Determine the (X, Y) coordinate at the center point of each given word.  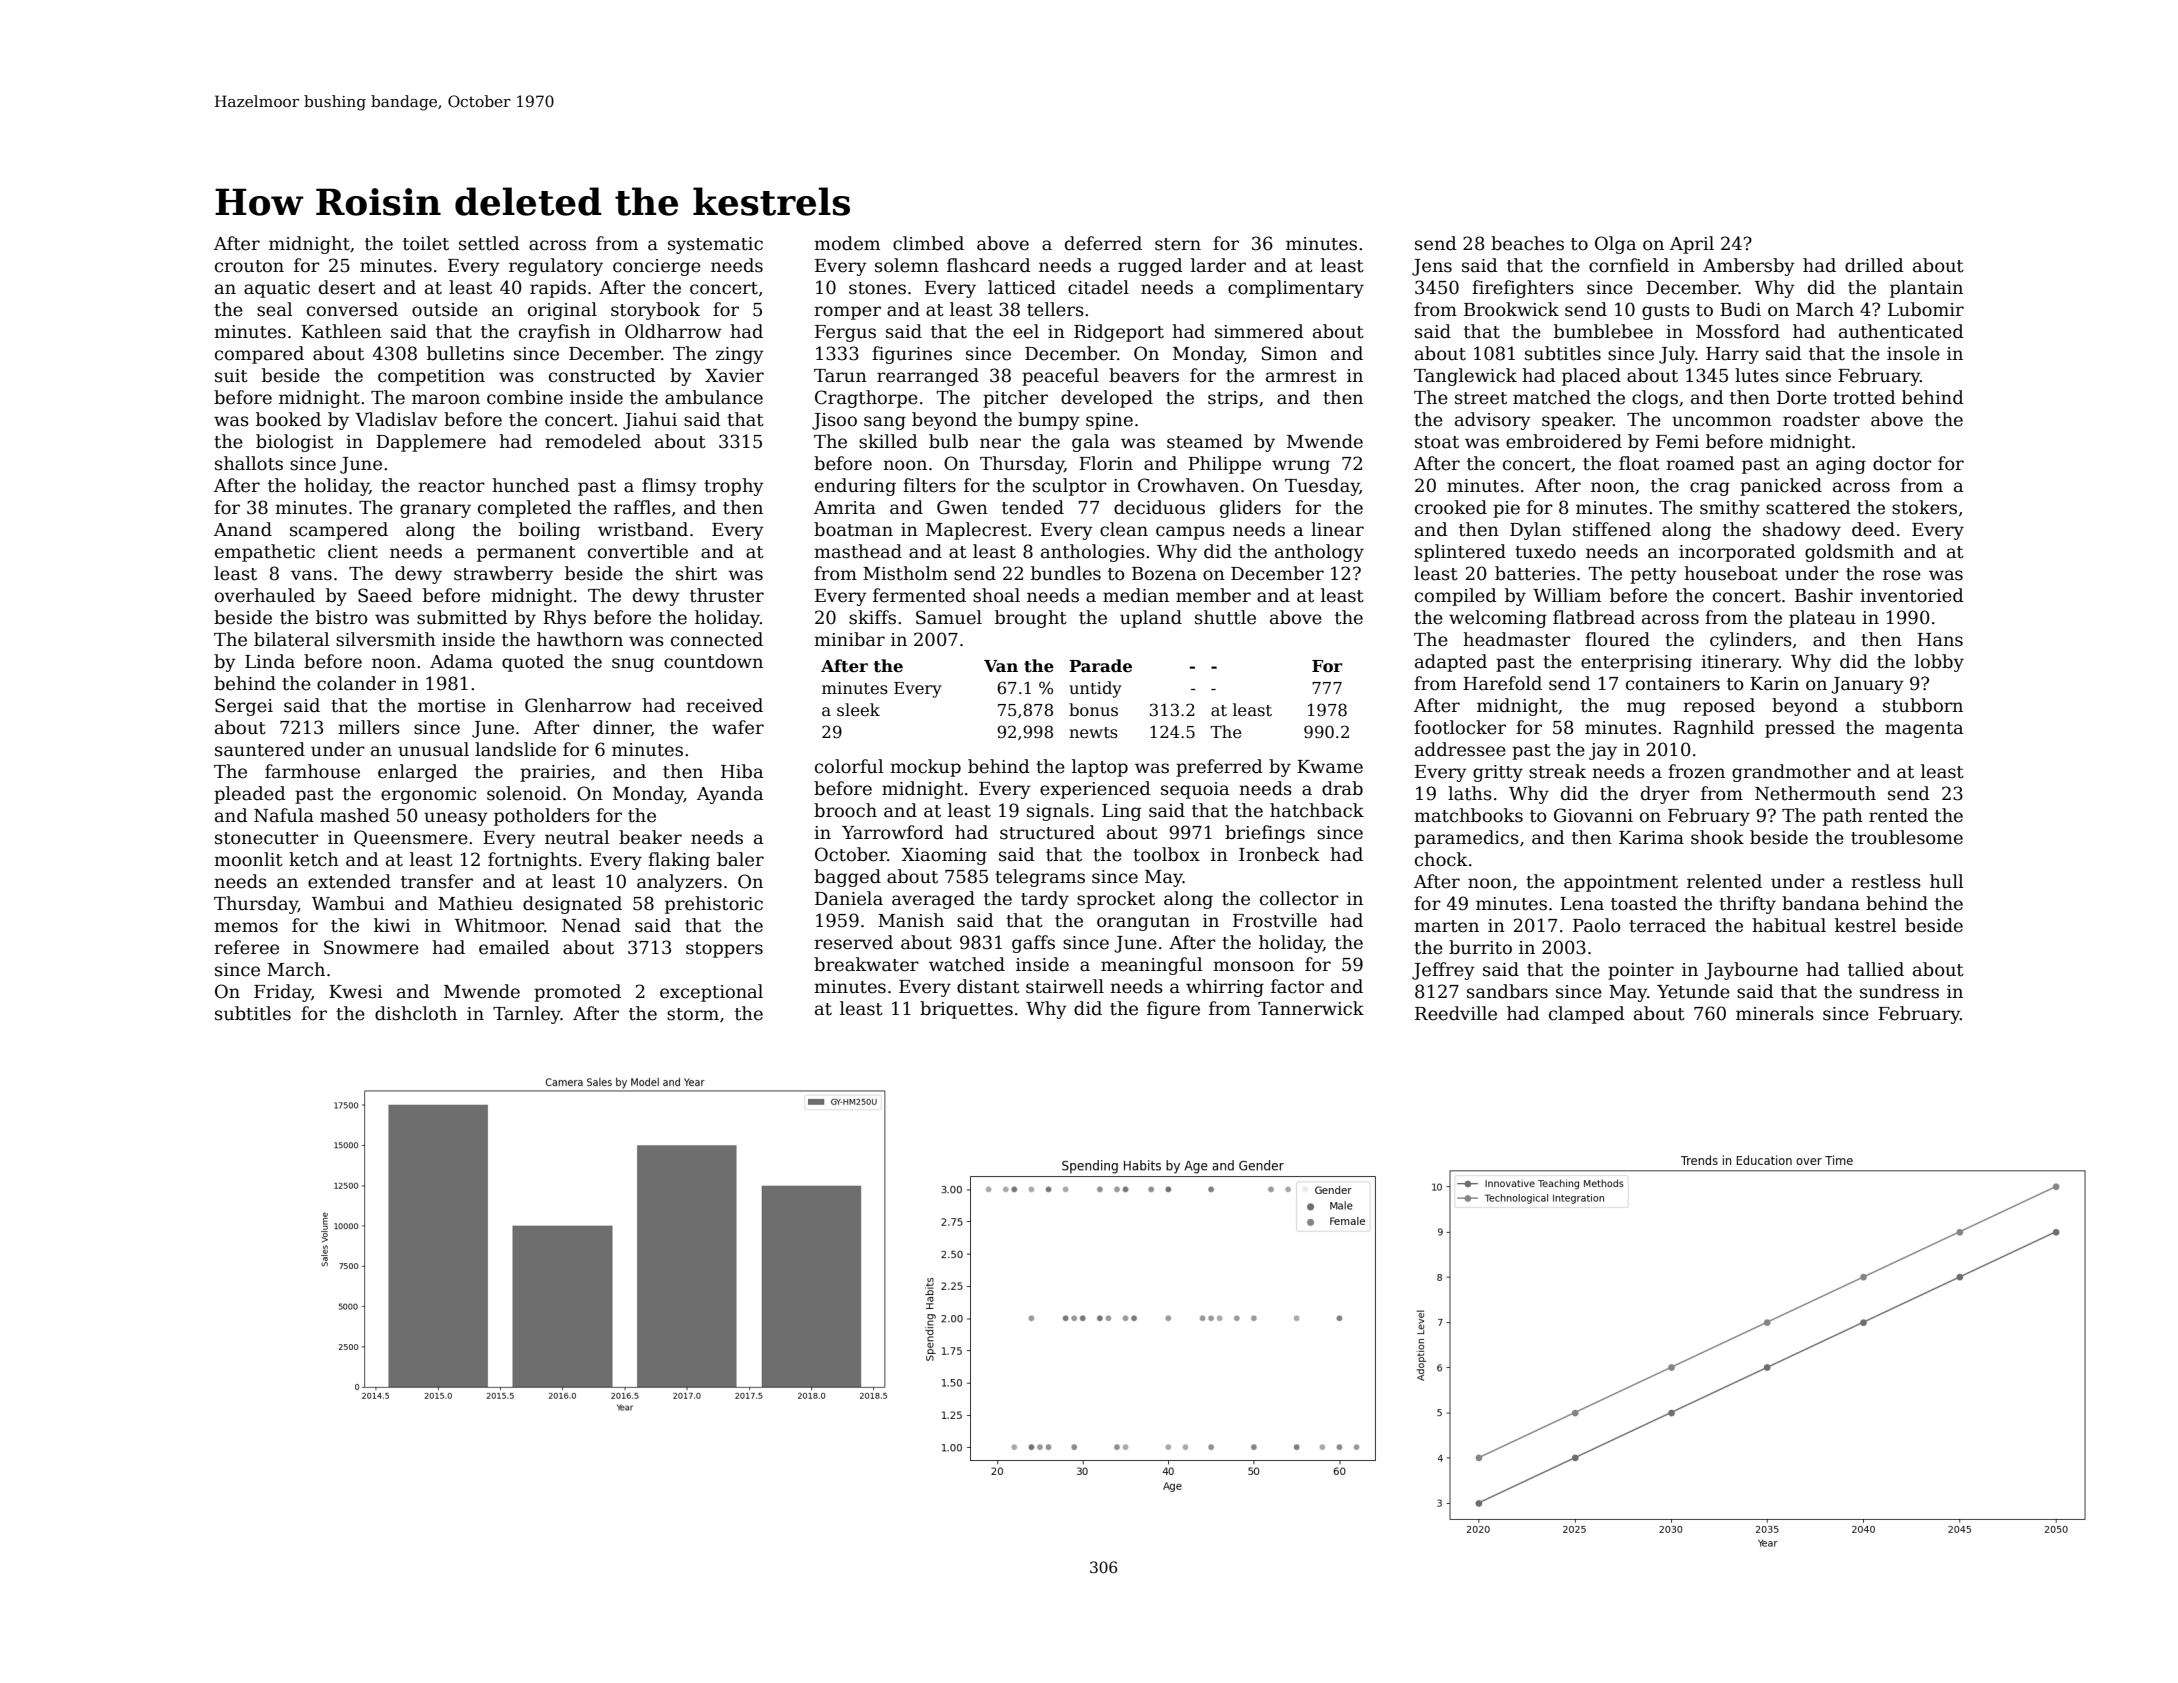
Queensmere (411, 838)
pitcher (1015, 399)
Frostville (1275, 920)
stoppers (724, 950)
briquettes (966, 1010)
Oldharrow (673, 331)
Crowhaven (1188, 485)
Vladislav (396, 419)
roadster (1821, 419)
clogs (1655, 399)
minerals (1775, 1013)
